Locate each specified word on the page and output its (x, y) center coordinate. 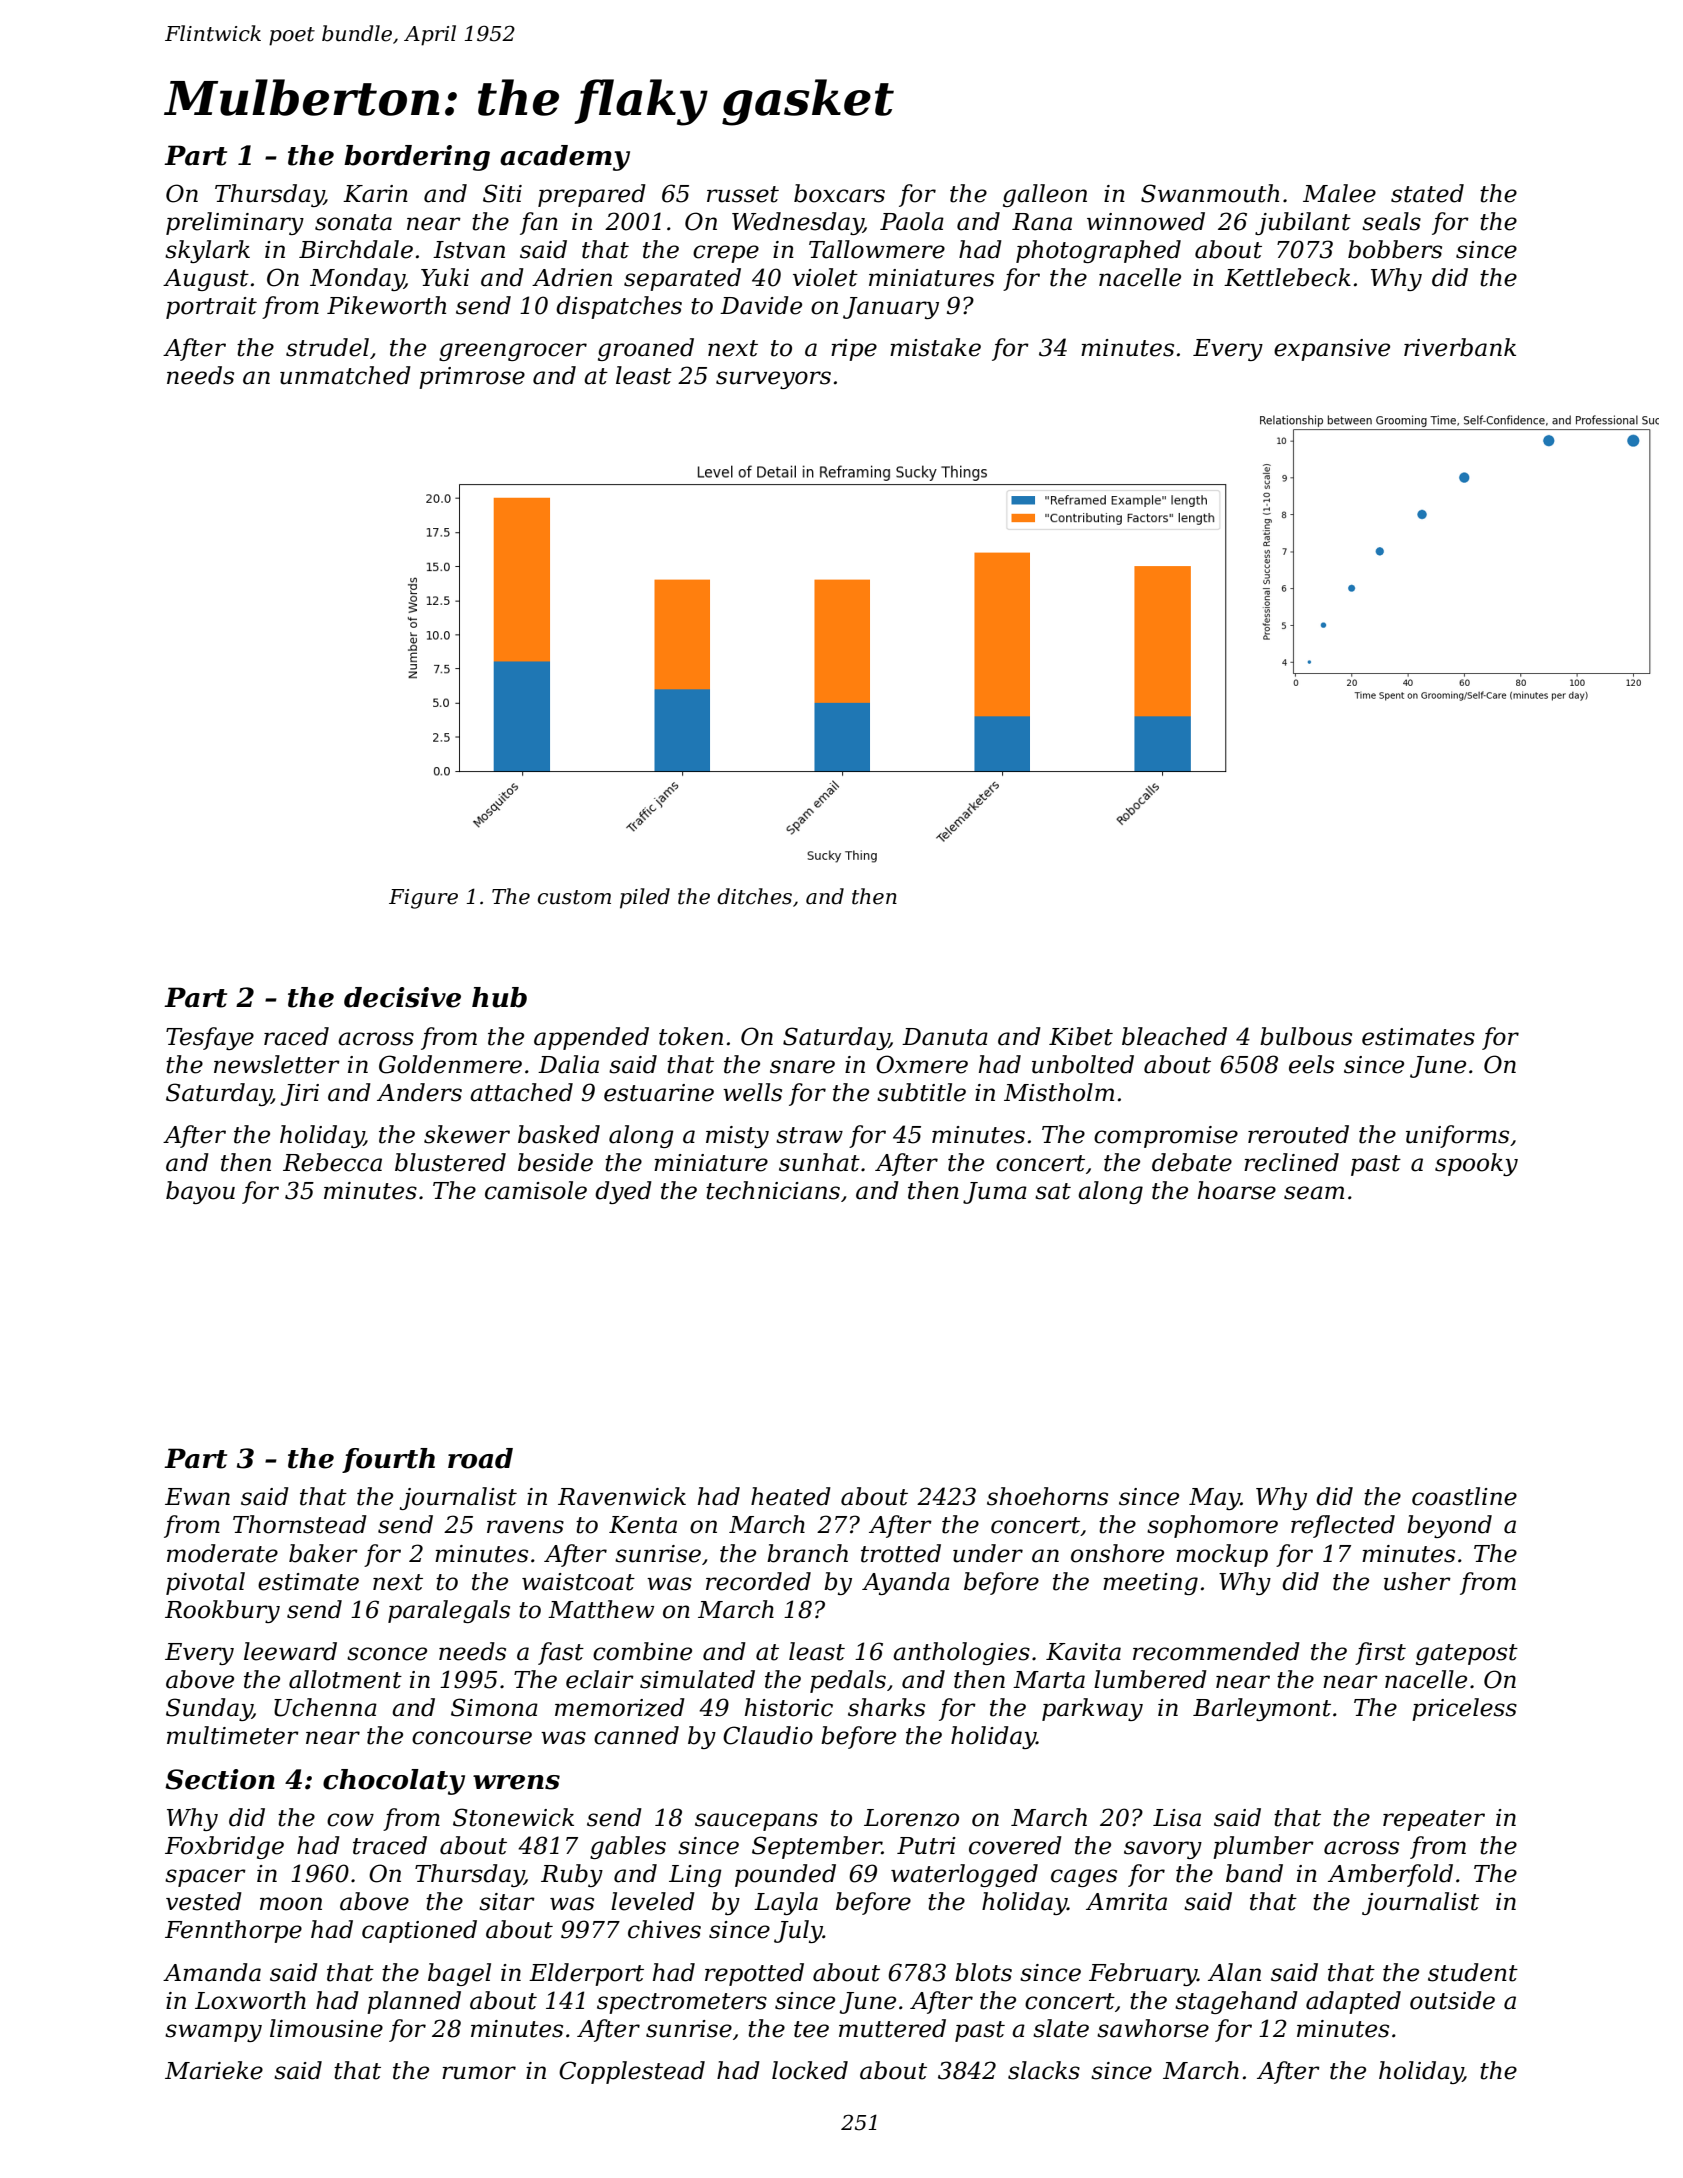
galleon (1045, 195)
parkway (1092, 1709)
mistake (935, 347)
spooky (1476, 1164)
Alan (1234, 1972)
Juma (995, 1193)
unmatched (345, 375)
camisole (536, 1190)
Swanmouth (1210, 193)
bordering (417, 158)
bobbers (1395, 249)
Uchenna (325, 1707)
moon (291, 1904)
